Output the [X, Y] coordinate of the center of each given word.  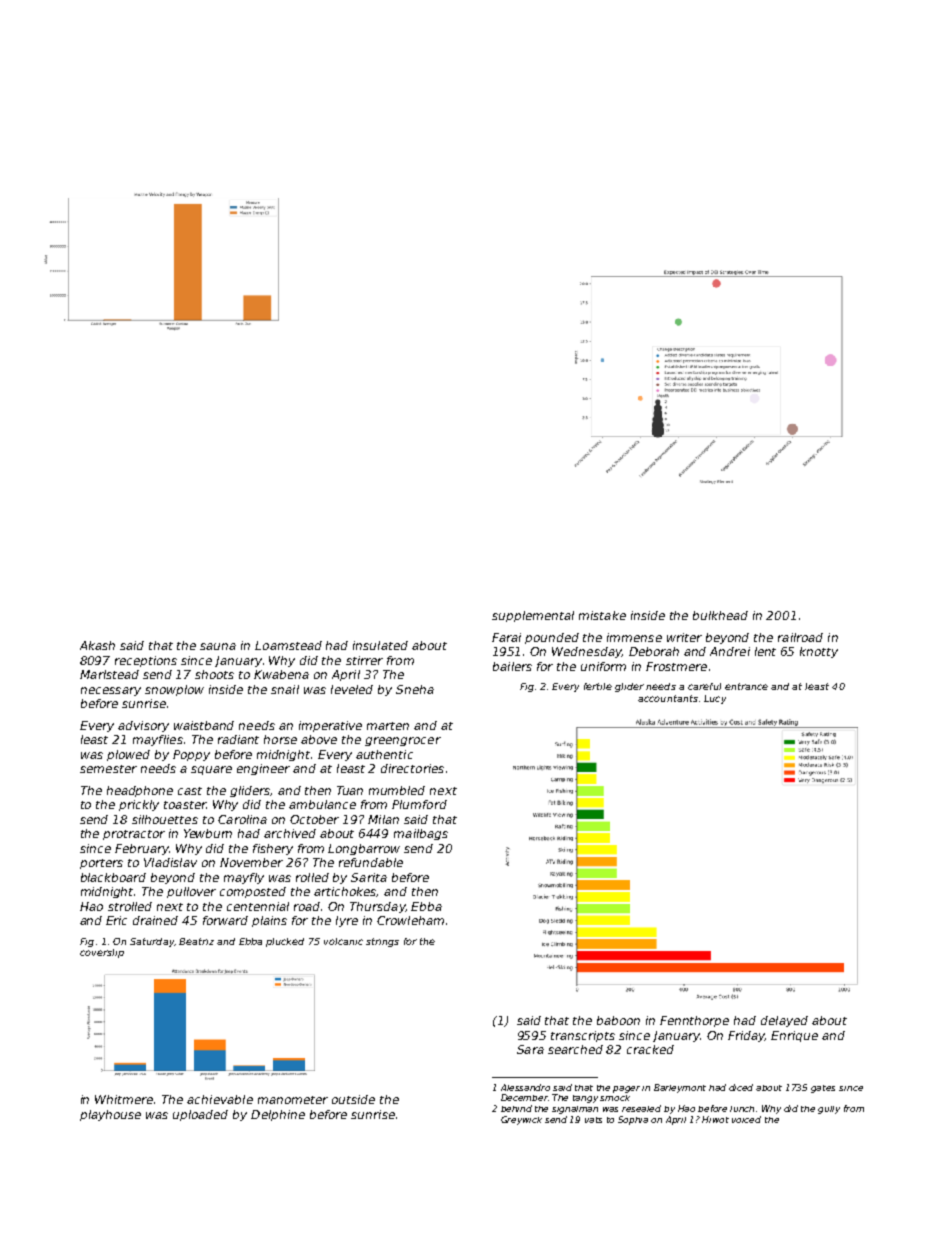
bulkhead [720, 615]
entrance [746, 686]
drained [155, 920]
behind [516, 1108]
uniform [603, 666]
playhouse [110, 1115]
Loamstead [288, 645]
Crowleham [410, 920]
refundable [371, 862]
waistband [204, 725]
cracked [650, 1049]
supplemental [533, 616]
